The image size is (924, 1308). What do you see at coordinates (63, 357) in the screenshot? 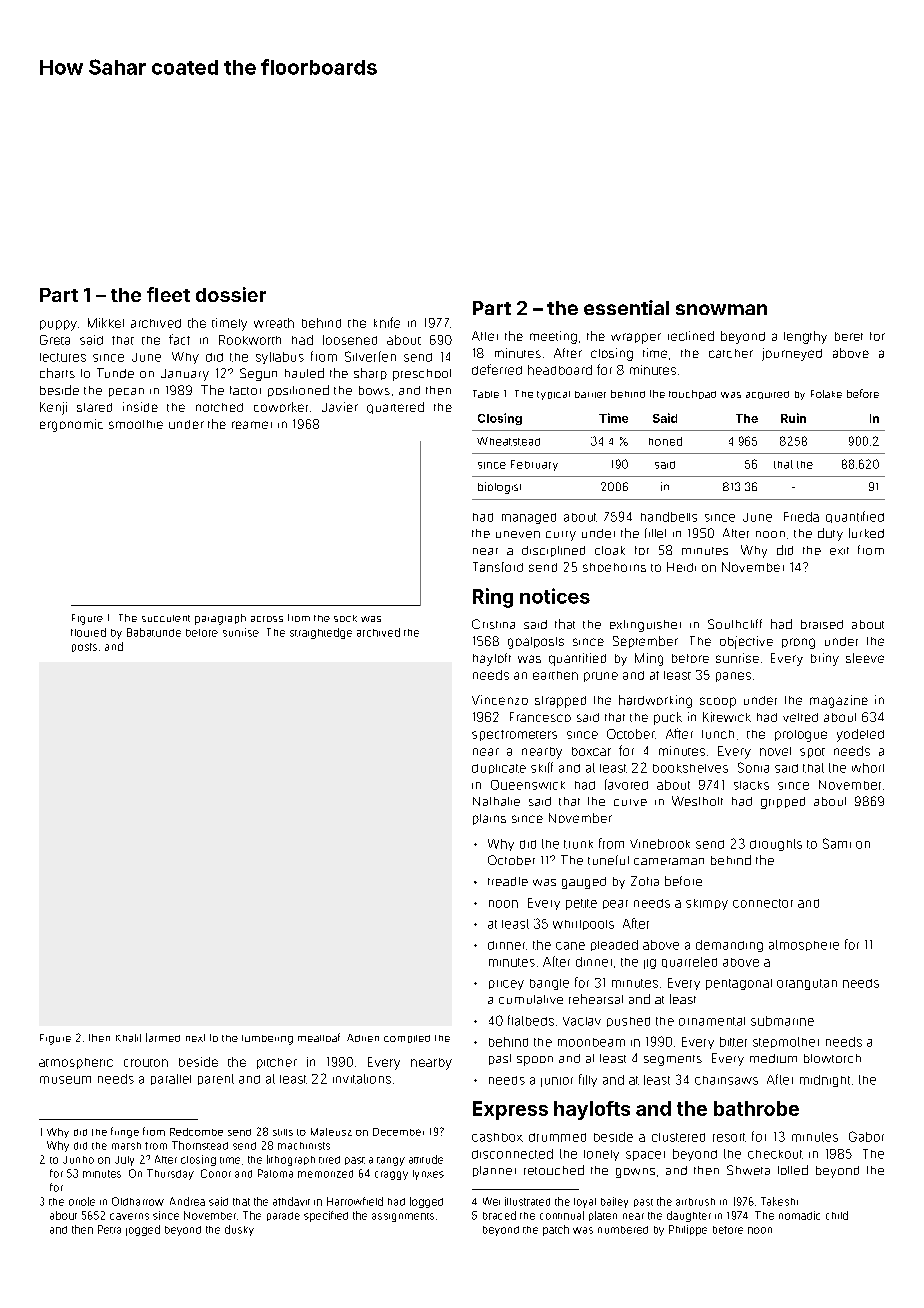
I see `lectures` at bounding box center [63, 357].
